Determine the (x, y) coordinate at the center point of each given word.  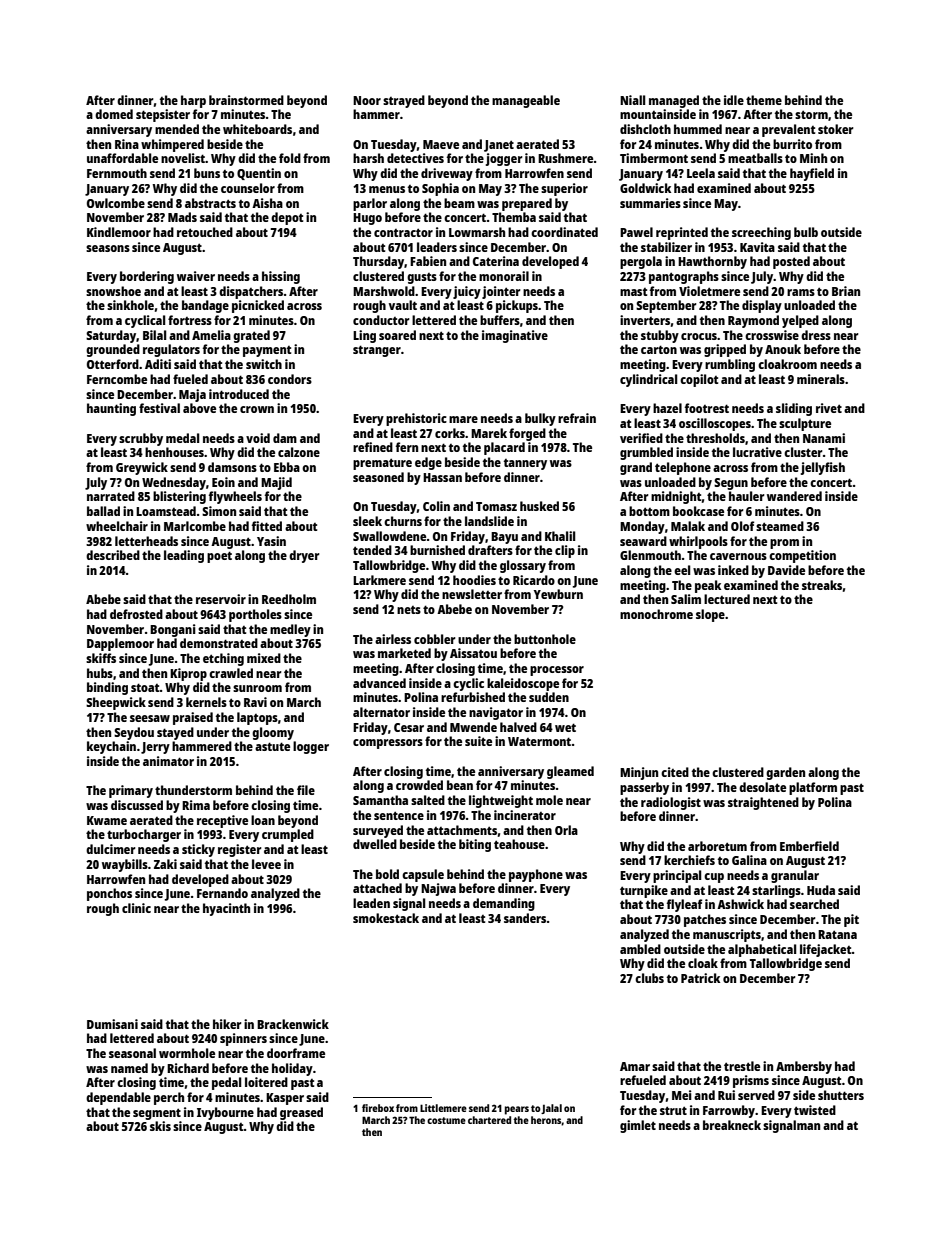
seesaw (150, 718)
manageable (526, 101)
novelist (183, 158)
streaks (822, 585)
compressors (388, 744)
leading (184, 556)
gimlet (638, 1126)
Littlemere (443, 1108)
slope (710, 615)
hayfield (812, 174)
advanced (379, 683)
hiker (227, 1024)
